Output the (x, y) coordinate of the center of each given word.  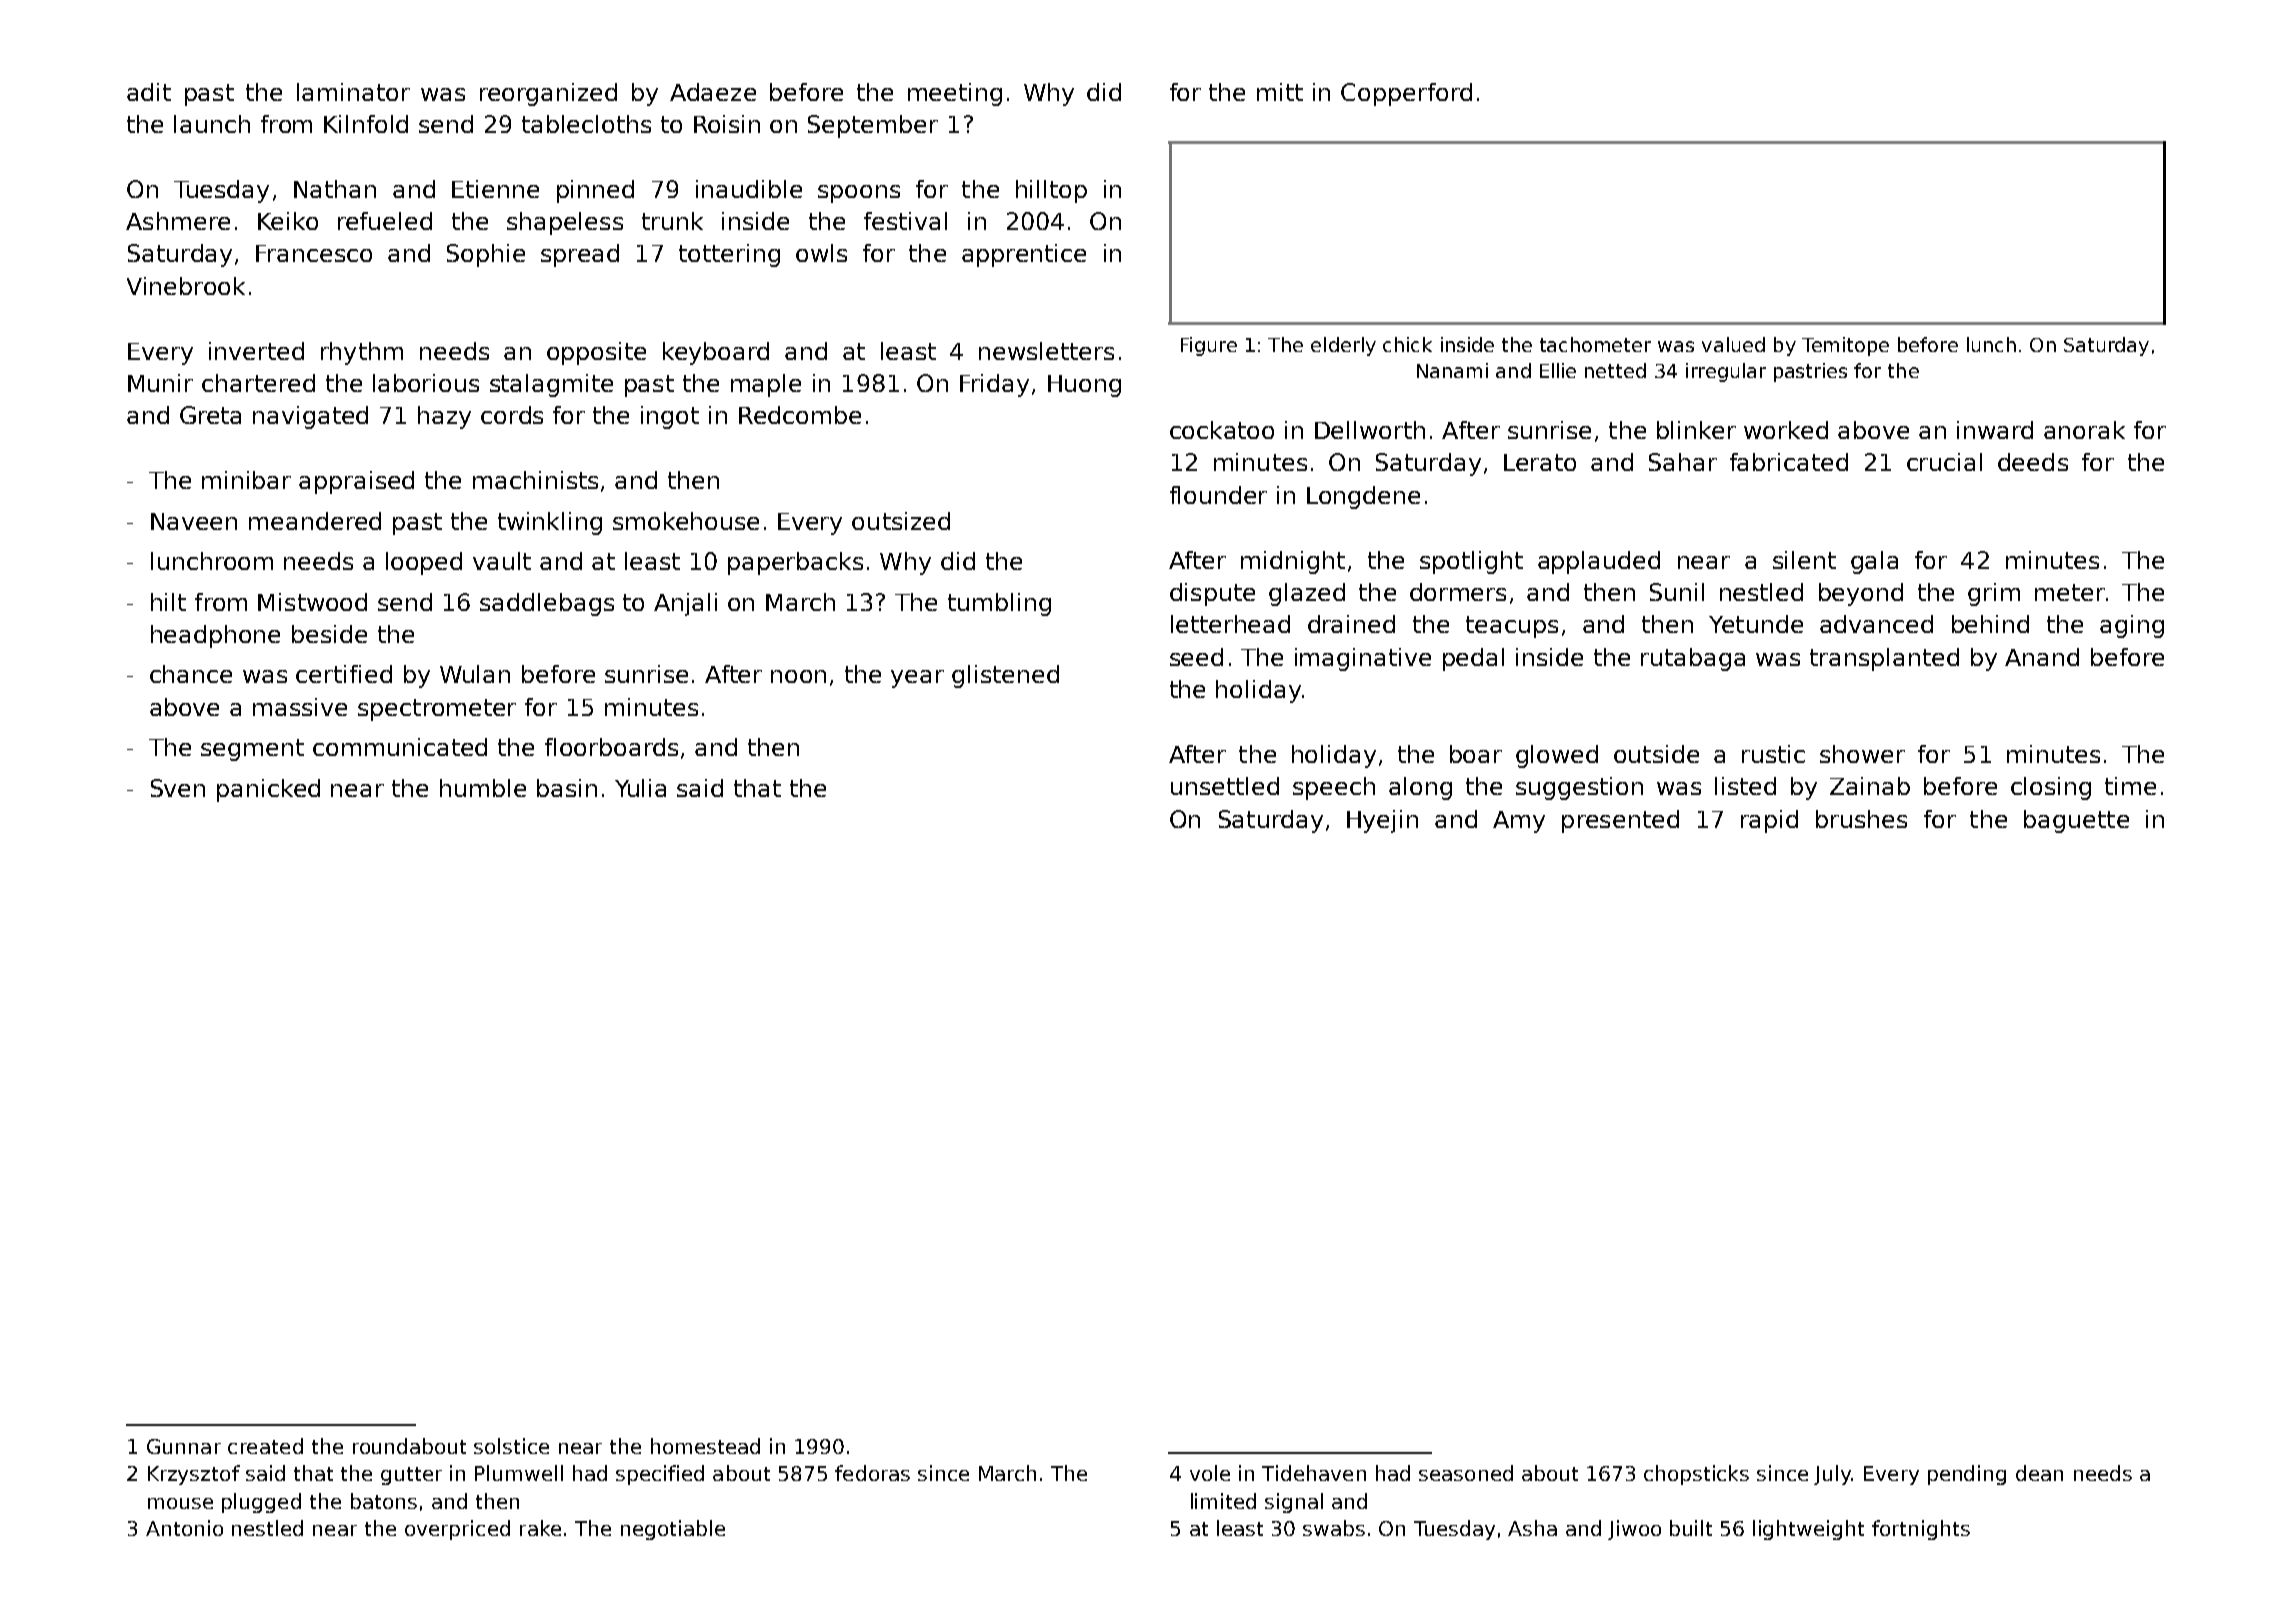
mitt (1280, 92)
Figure (1209, 346)
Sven (178, 788)
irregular (1726, 372)
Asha (1532, 1528)
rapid (1769, 821)
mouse (180, 1503)
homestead (705, 1446)
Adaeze (713, 92)
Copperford (1406, 94)
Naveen (194, 521)
